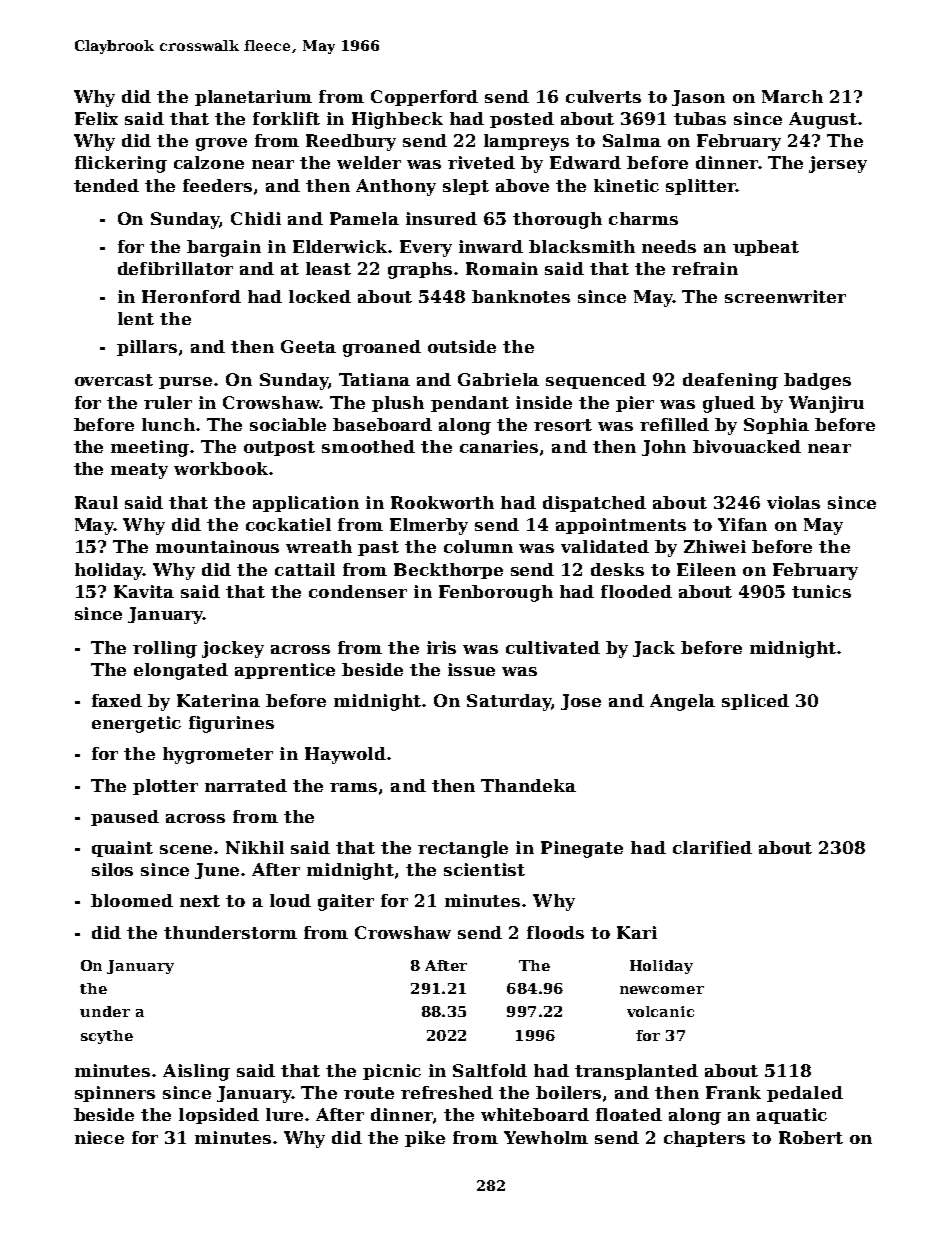  Describe the element at coordinates (826, 404) in the screenshot. I see `Wanjiru` at that location.
